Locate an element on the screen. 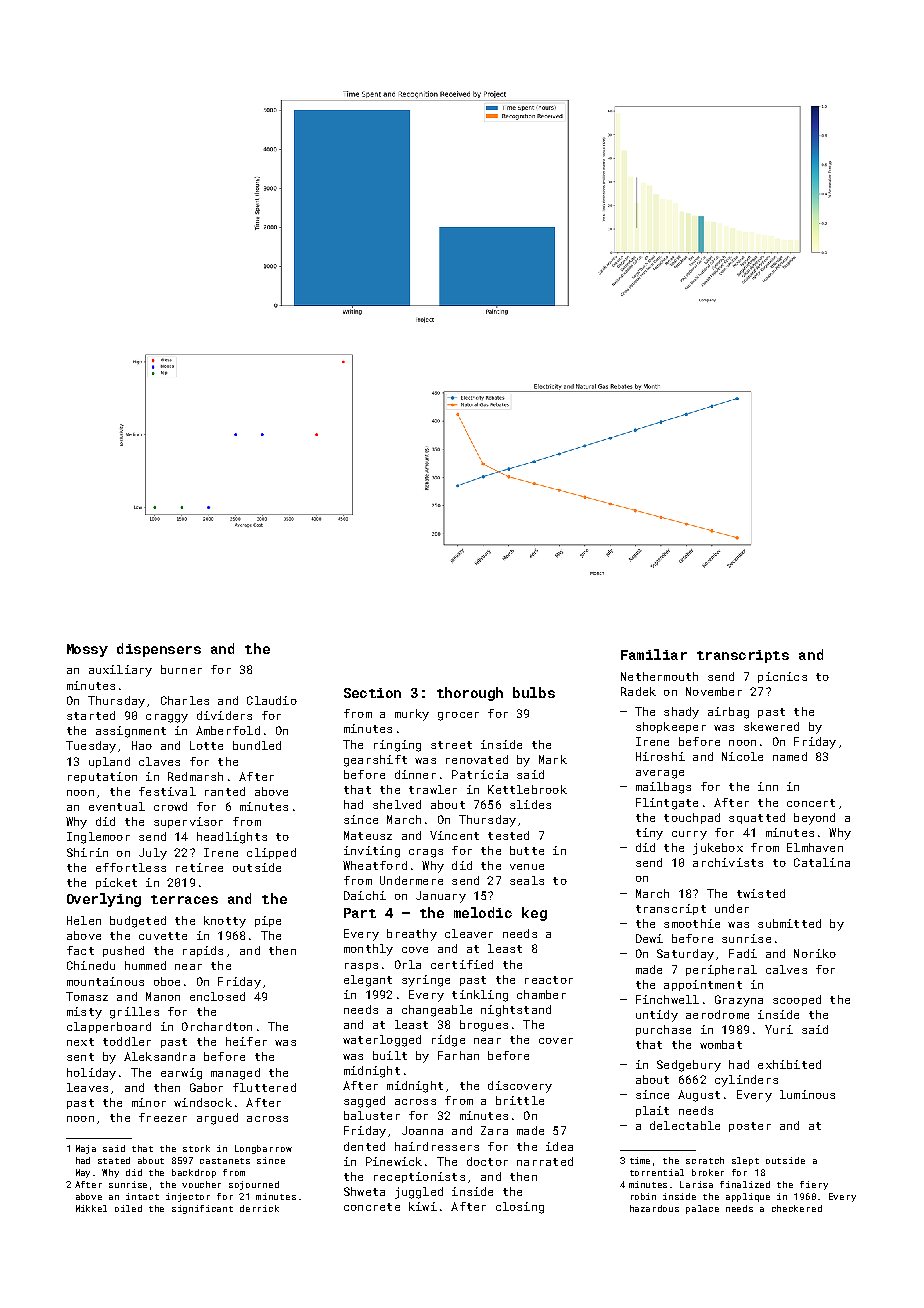  Nicole is located at coordinates (742, 756).
